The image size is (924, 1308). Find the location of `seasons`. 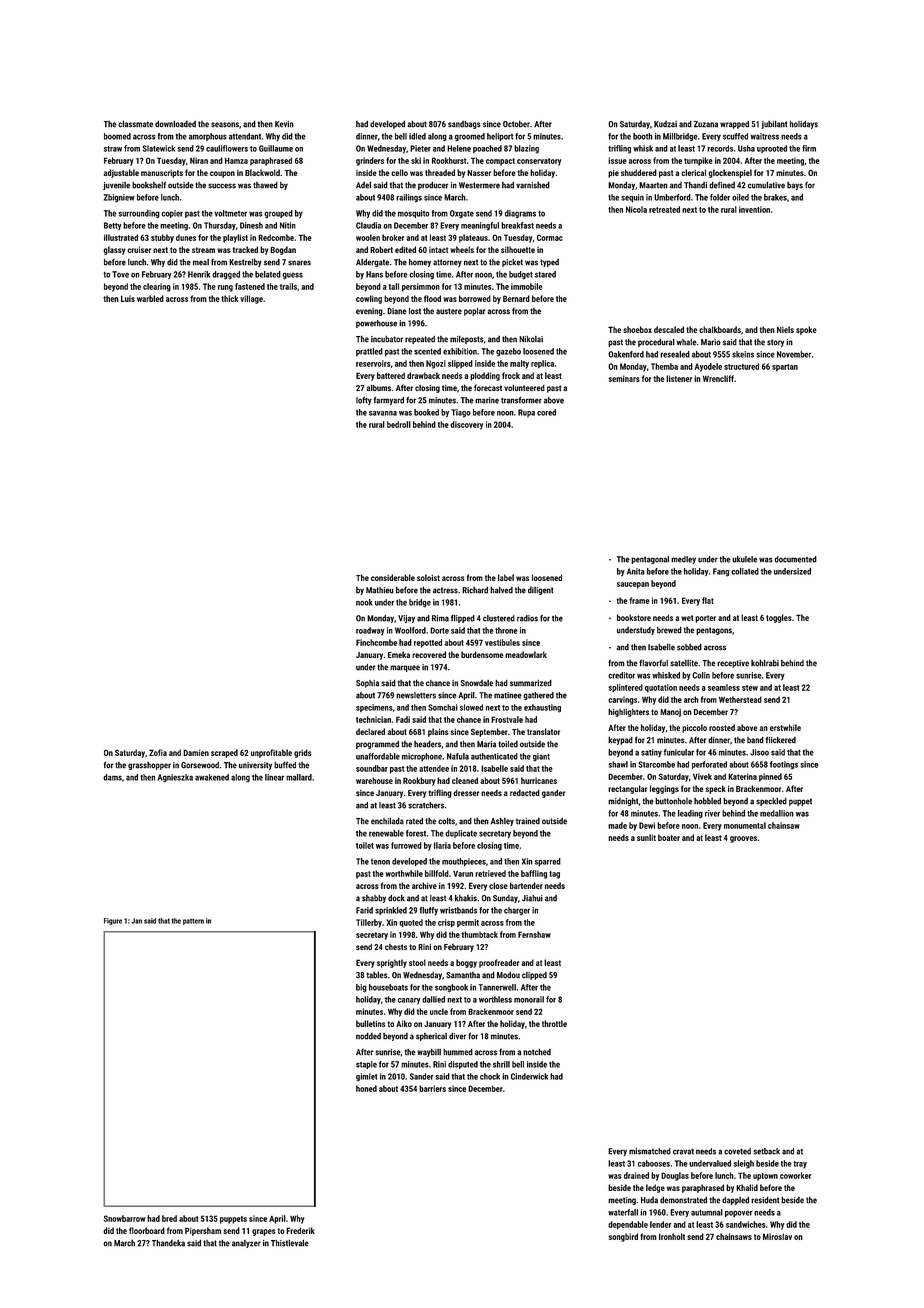

seasons is located at coordinates (225, 125).
